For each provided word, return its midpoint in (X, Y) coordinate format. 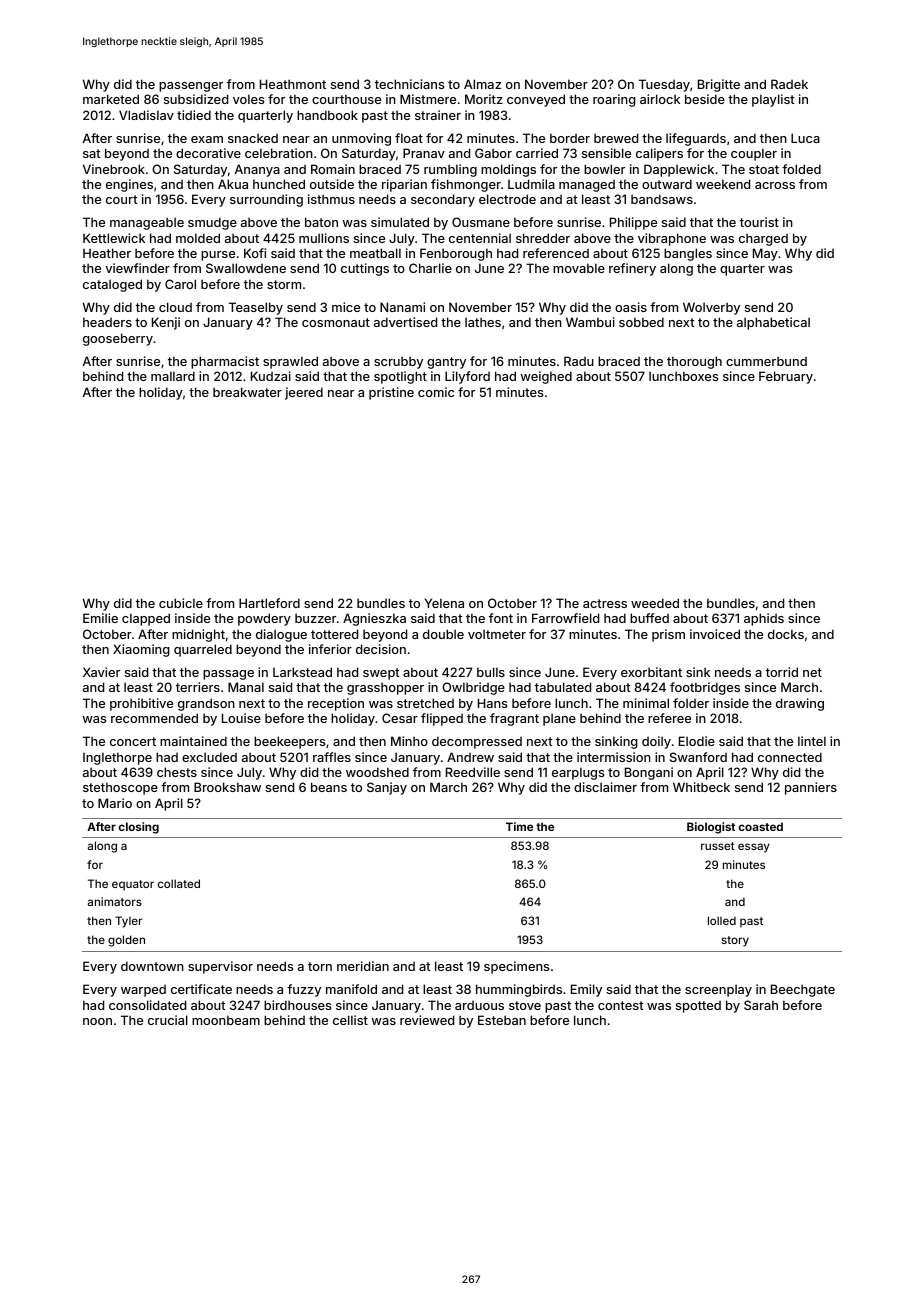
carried (537, 153)
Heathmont (293, 84)
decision (381, 649)
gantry (446, 363)
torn (320, 966)
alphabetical (773, 323)
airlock (660, 99)
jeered (304, 393)
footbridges (705, 688)
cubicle (181, 603)
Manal (246, 687)
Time (519, 826)
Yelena (444, 603)
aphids (764, 619)
